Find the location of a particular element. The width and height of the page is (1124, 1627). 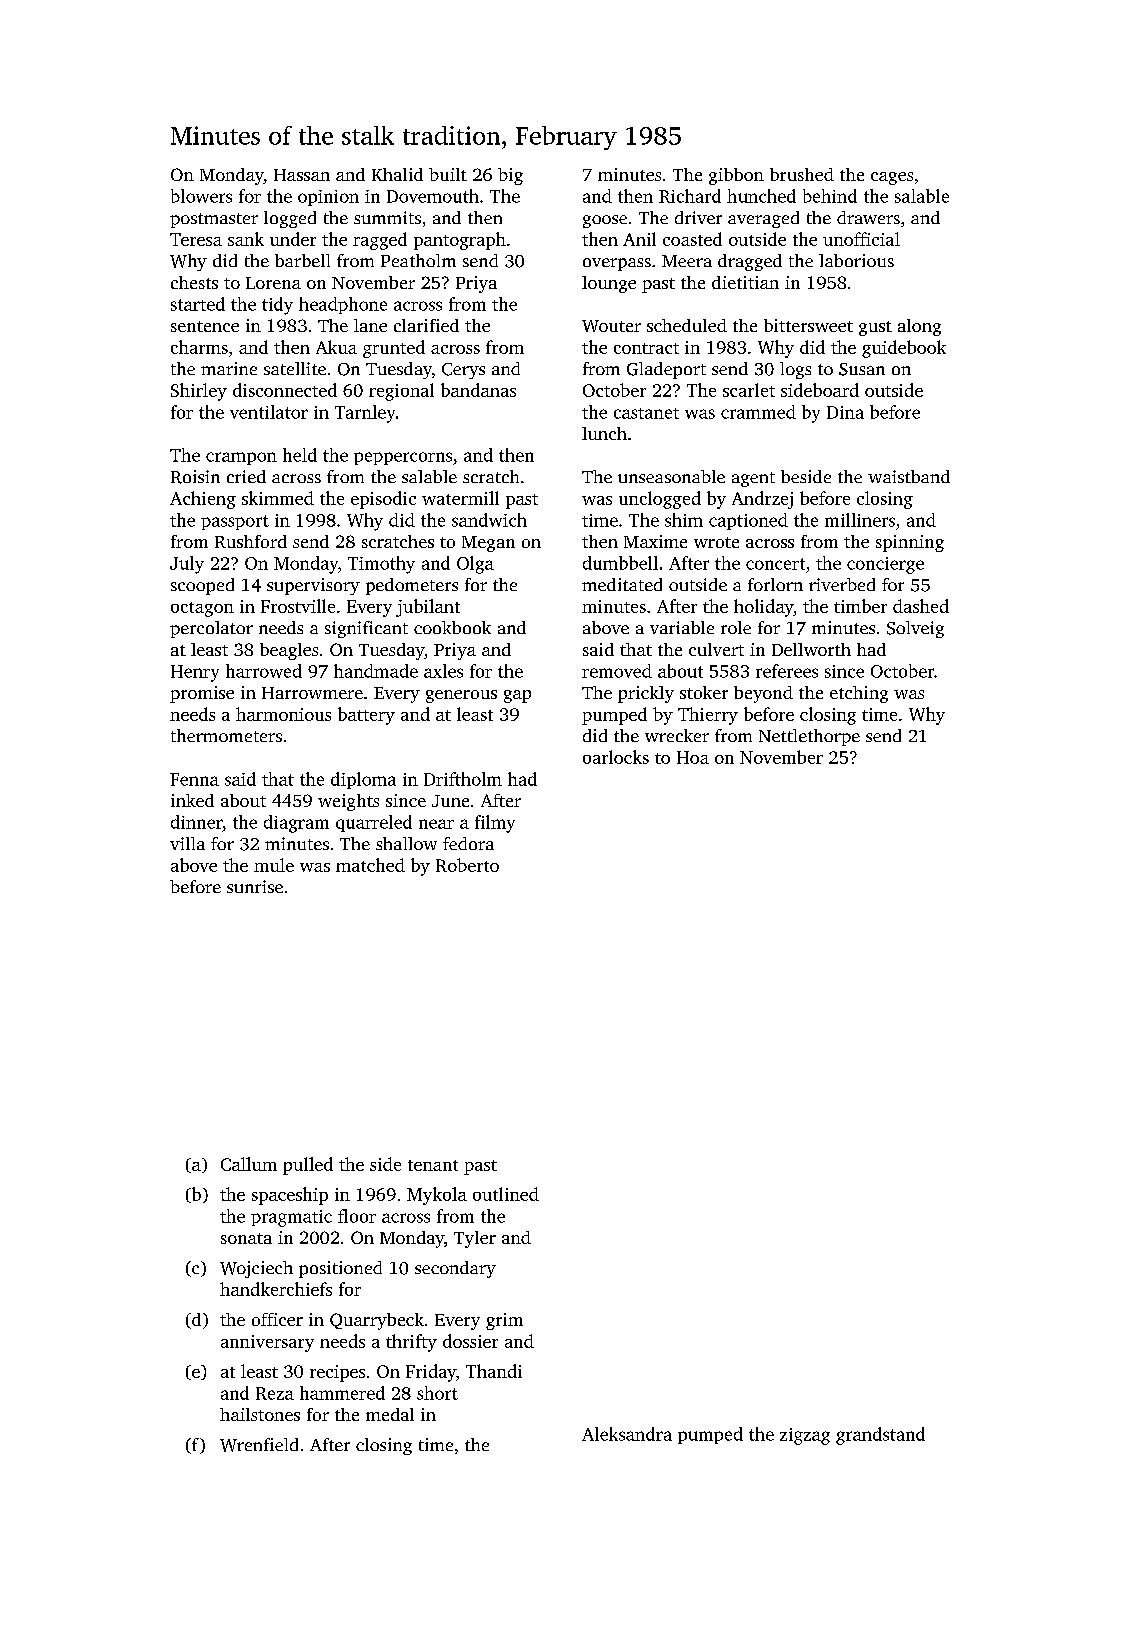

sank is located at coordinates (246, 239).
